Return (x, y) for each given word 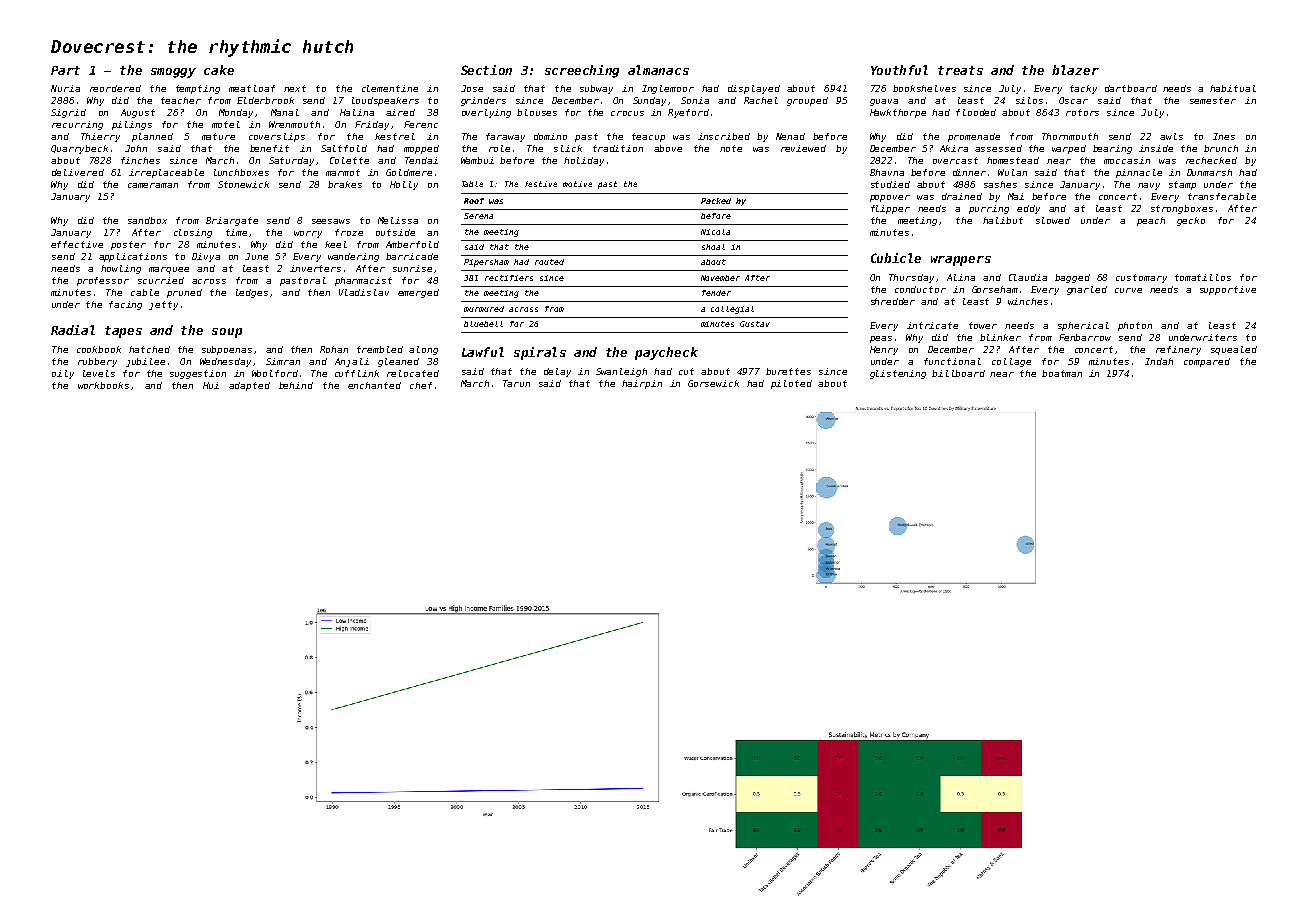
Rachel (761, 100)
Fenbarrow (1085, 337)
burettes (788, 371)
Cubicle (896, 258)
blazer (1075, 70)
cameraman (153, 185)
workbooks (103, 385)
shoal (713, 247)
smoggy (173, 73)
